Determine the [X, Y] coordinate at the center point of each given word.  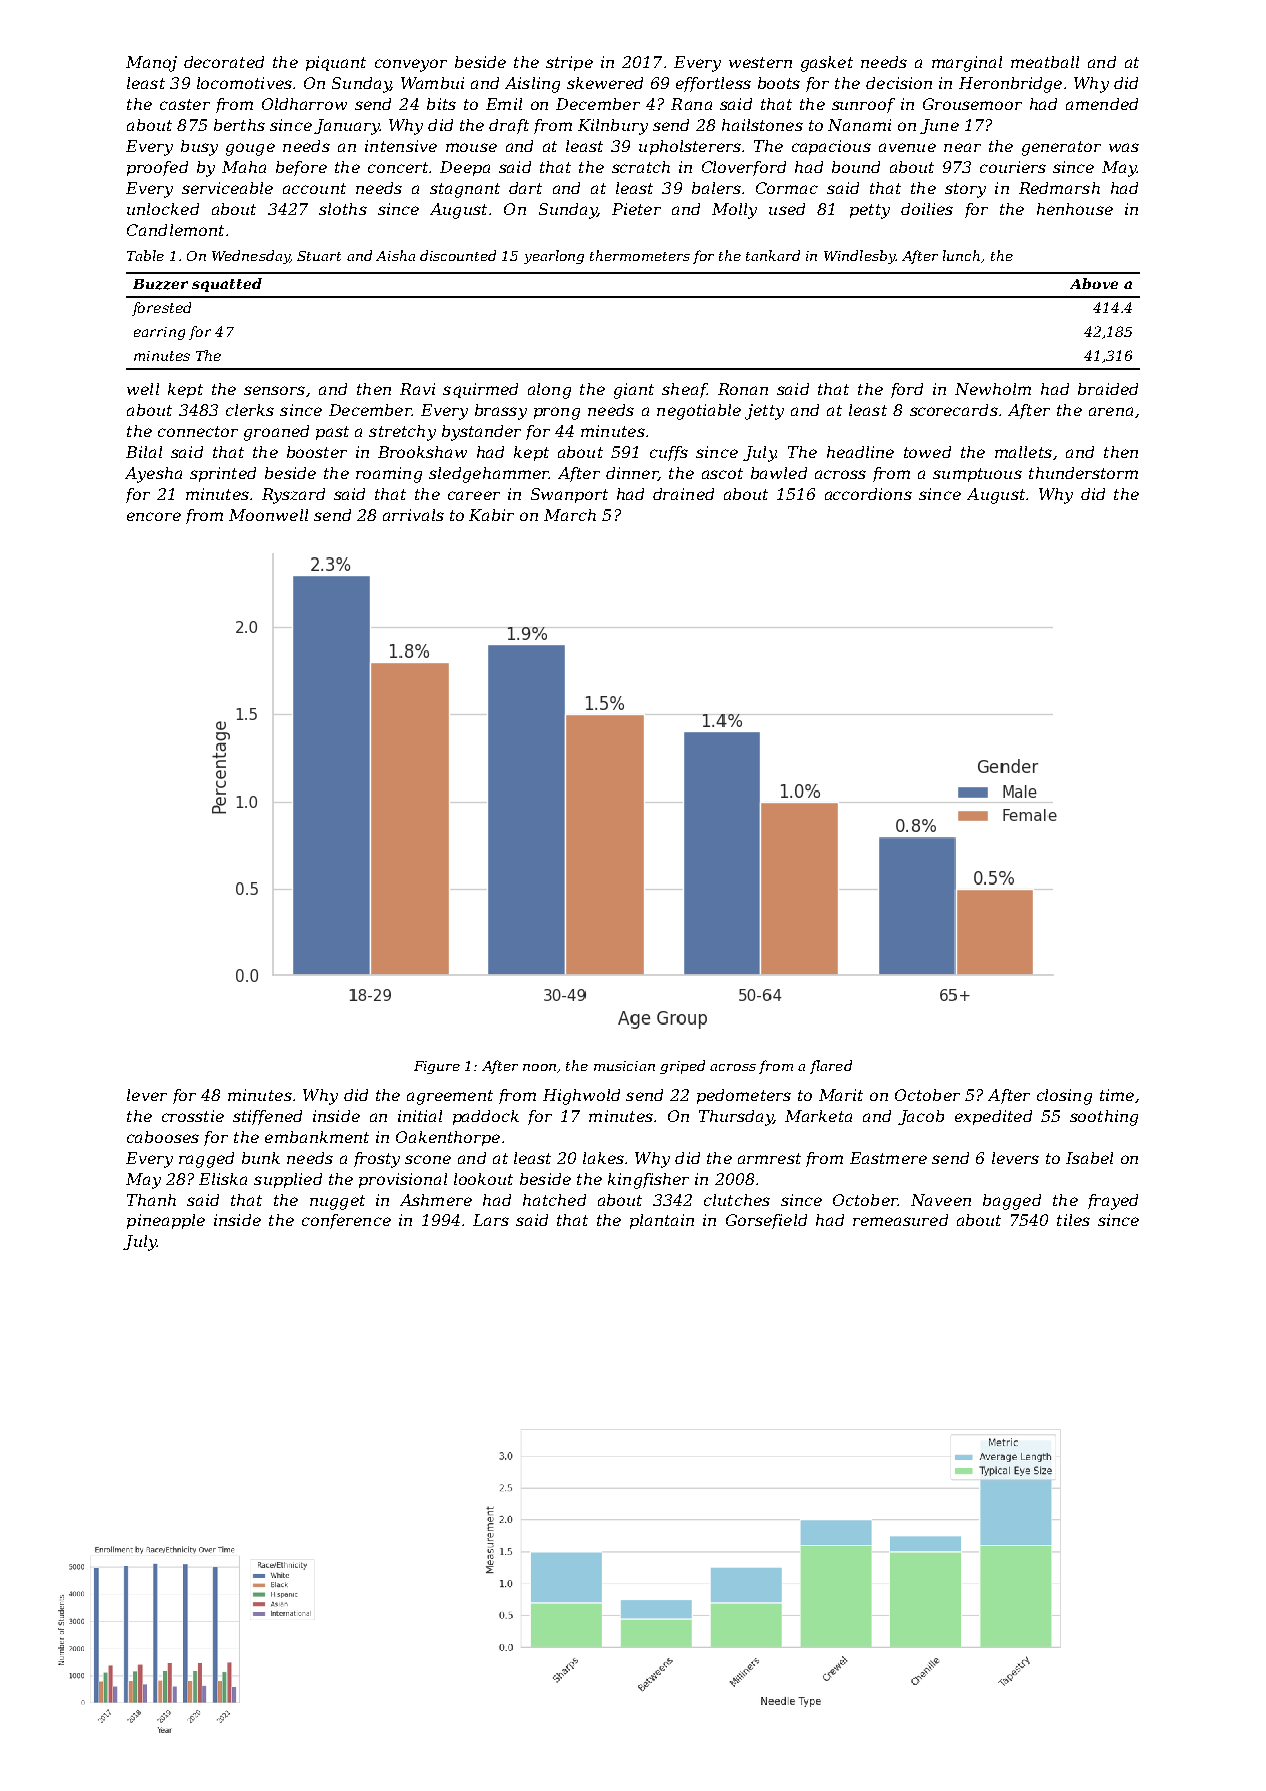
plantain [662, 1221]
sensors [274, 390]
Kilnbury [613, 127]
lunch [961, 255]
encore [154, 516]
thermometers [640, 255]
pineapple [166, 1221]
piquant [336, 63]
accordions [868, 494]
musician [624, 1066]
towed [927, 452]
